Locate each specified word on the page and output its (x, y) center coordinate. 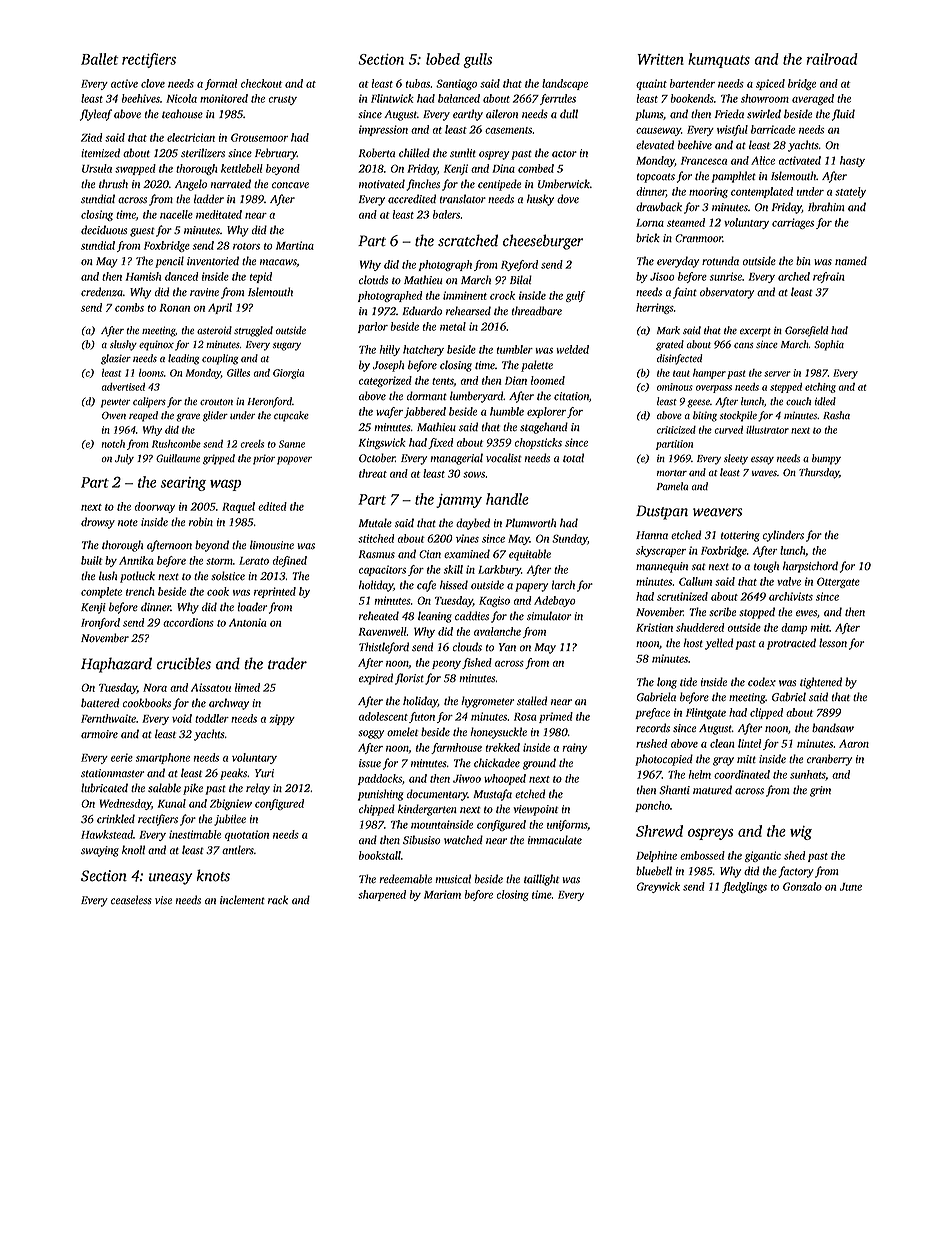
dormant (427, 395)
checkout (261, 83)
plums (649, 115)
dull (569, 113)
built (92, 560)
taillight (541, 880)
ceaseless (131, 900)
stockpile (738, 416)
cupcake (291, 416)
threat (373, 473)
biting (705, 416)
